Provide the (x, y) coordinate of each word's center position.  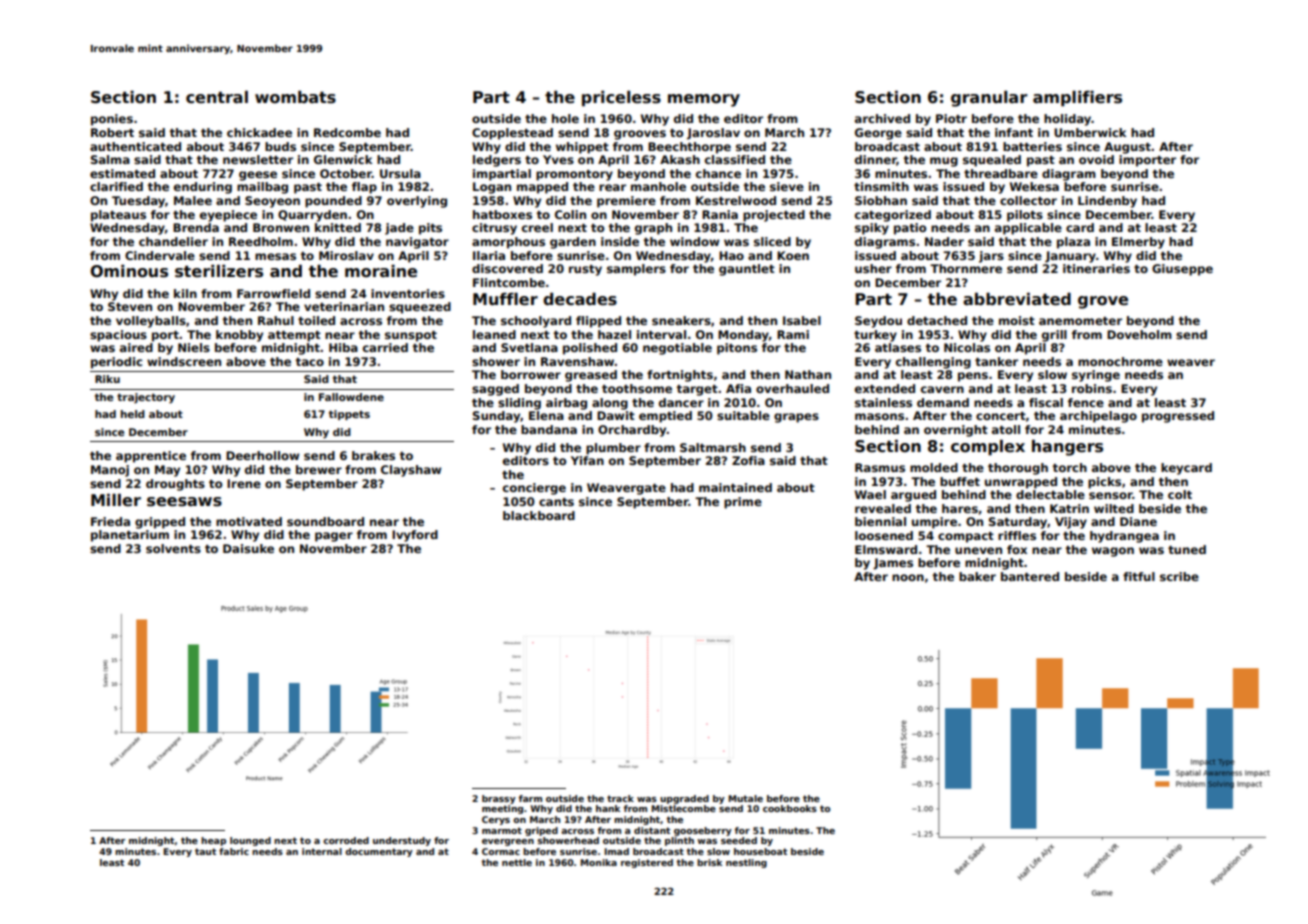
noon (908, 577)
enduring (203, 188)
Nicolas (967, 347)
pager (334, 537)
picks (1104, 483)
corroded (346, 840)
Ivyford (415, 536)
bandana (549, 429)
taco (309, 362)
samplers (636, 270)
